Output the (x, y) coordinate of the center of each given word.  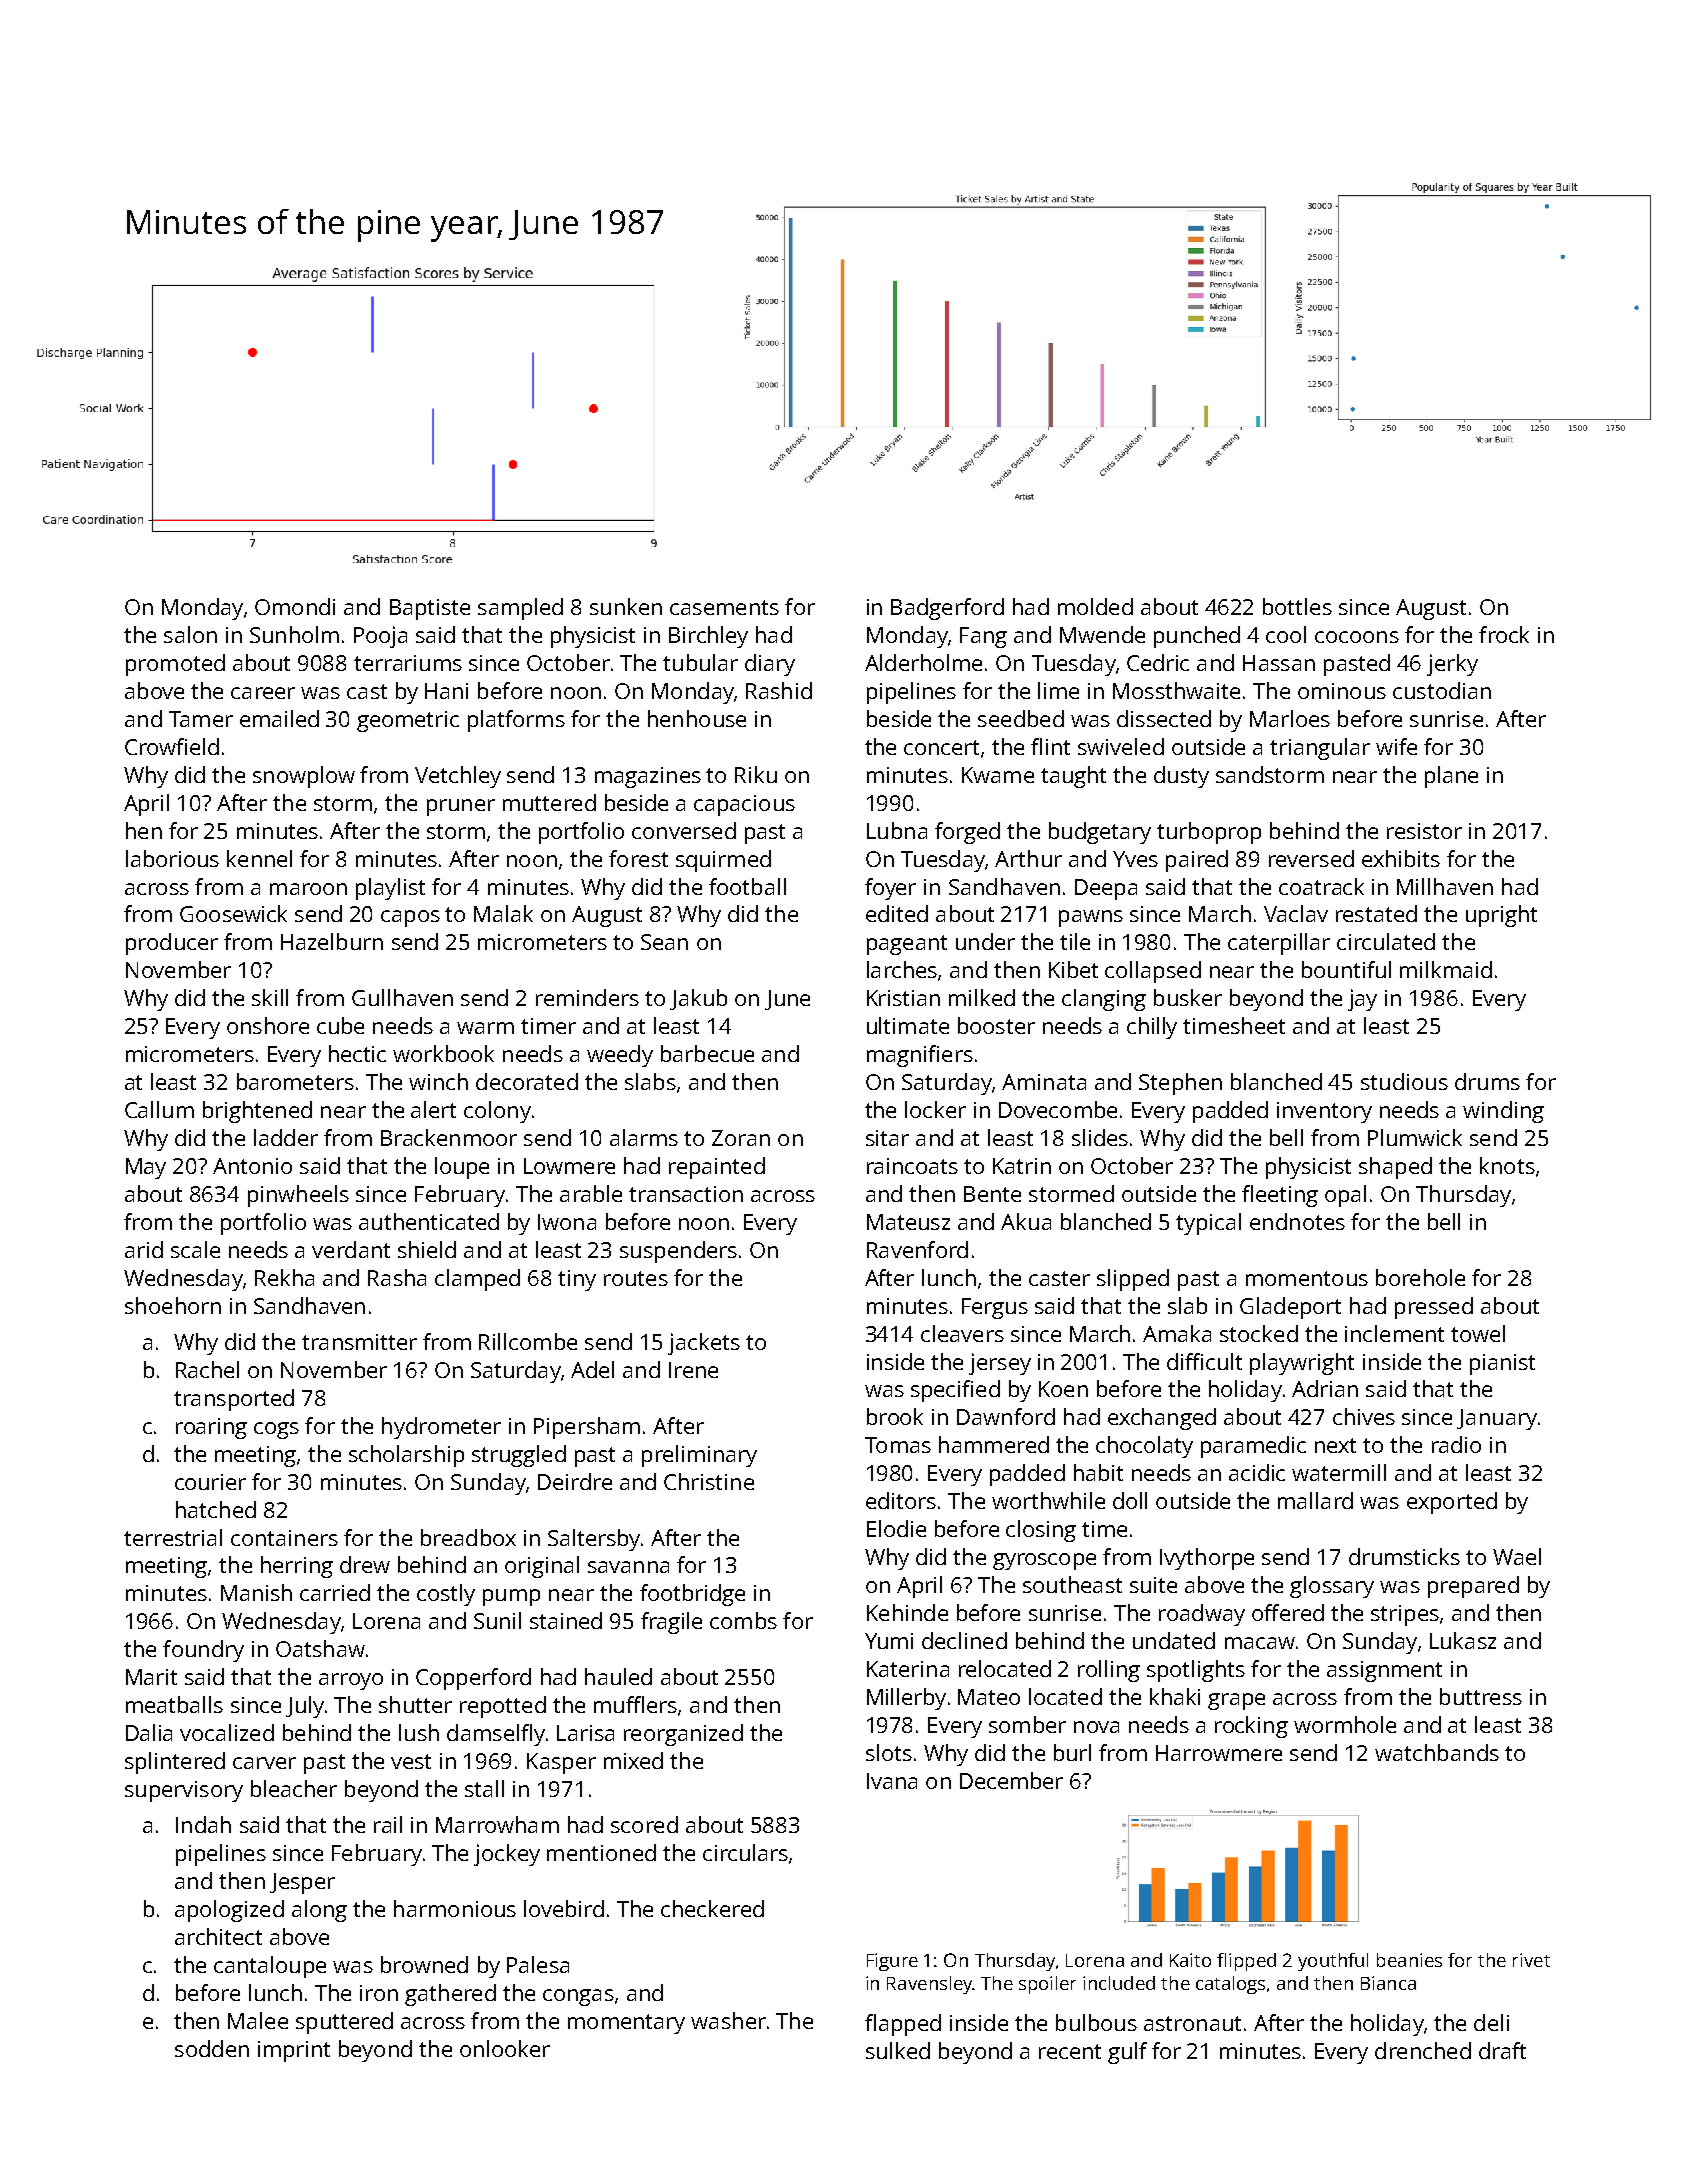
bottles (1297, 606)
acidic (1257, 1472)
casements (724, 607)
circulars (745, 1852)
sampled (520, 609)
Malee (258, 2020)
